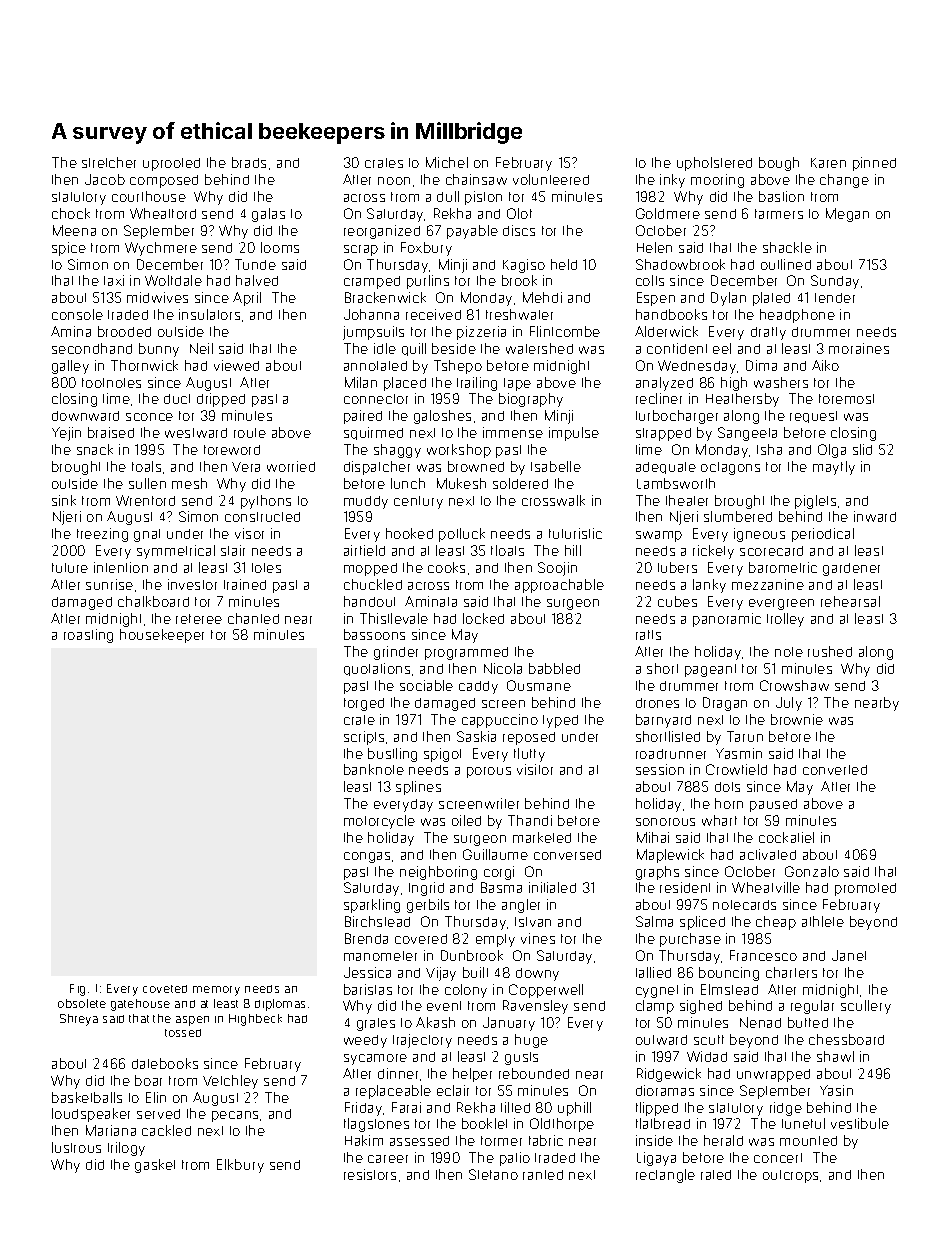  What do you see at coordinates (503, 668) in the screenshot?
I see `Nicola` at bounding box center [503, 668].
